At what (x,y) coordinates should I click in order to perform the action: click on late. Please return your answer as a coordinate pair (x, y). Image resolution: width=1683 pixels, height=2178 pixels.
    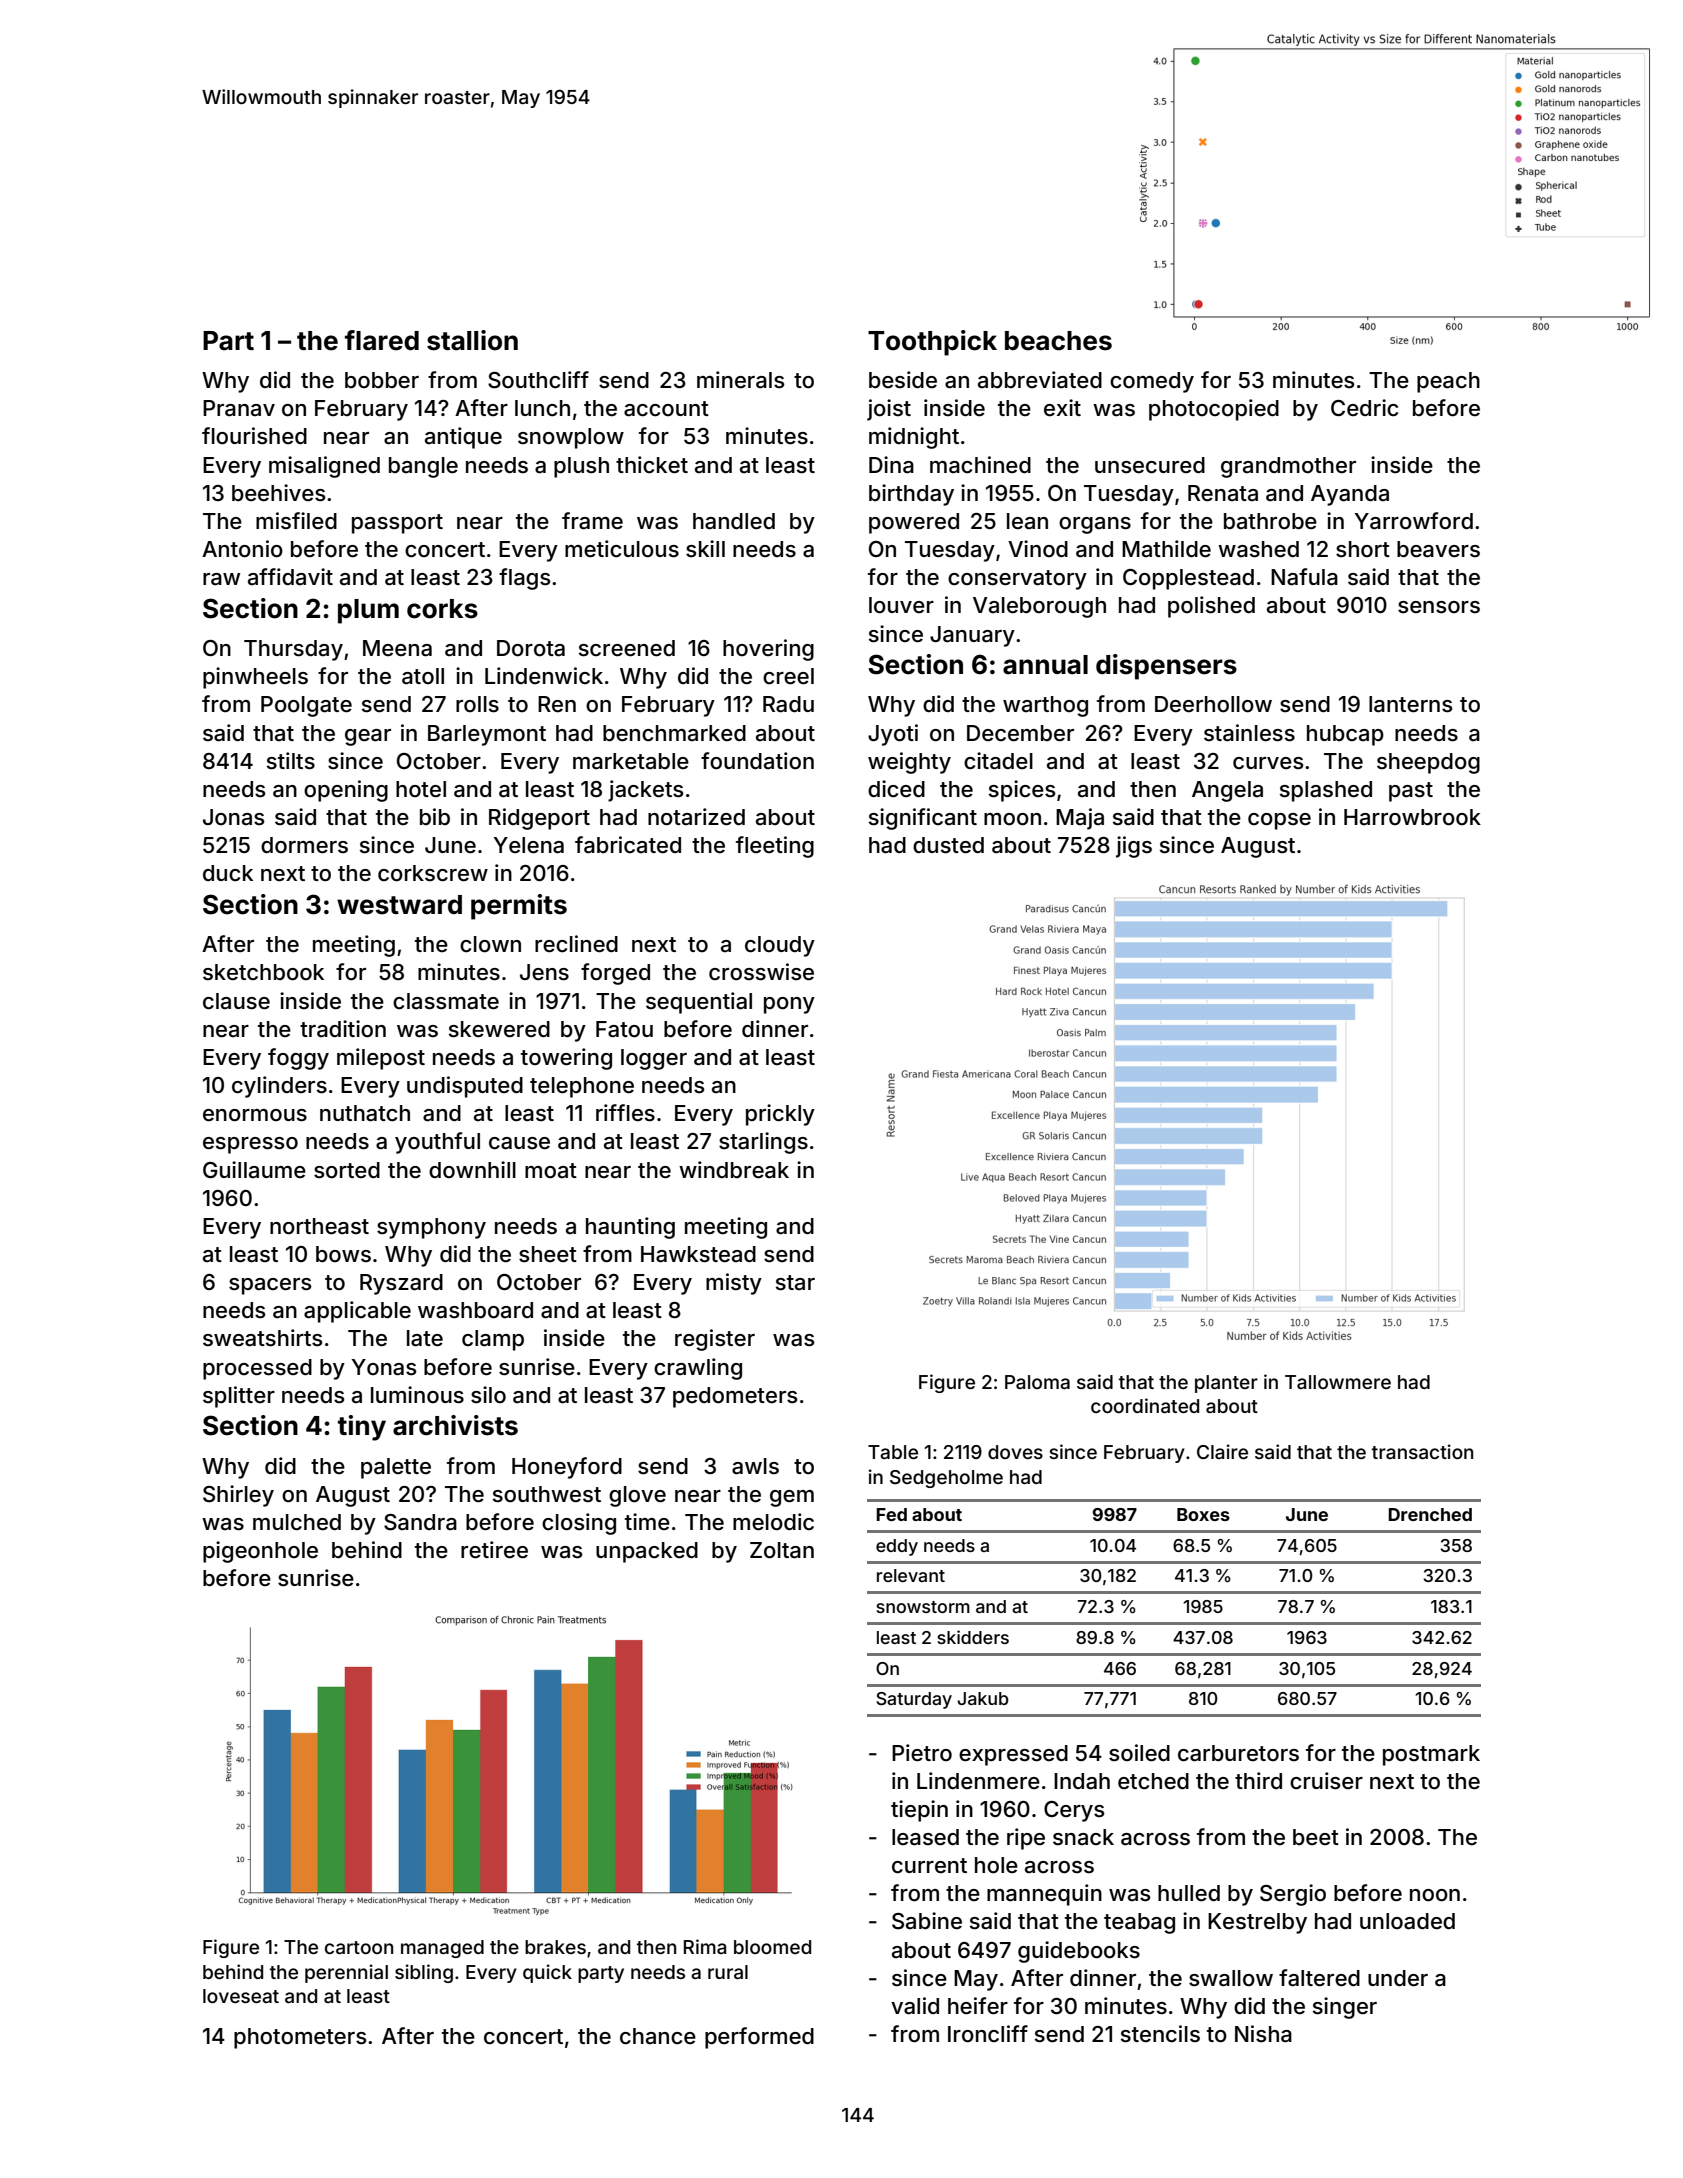
    Looking at the image, I should click on (425, 1338).
